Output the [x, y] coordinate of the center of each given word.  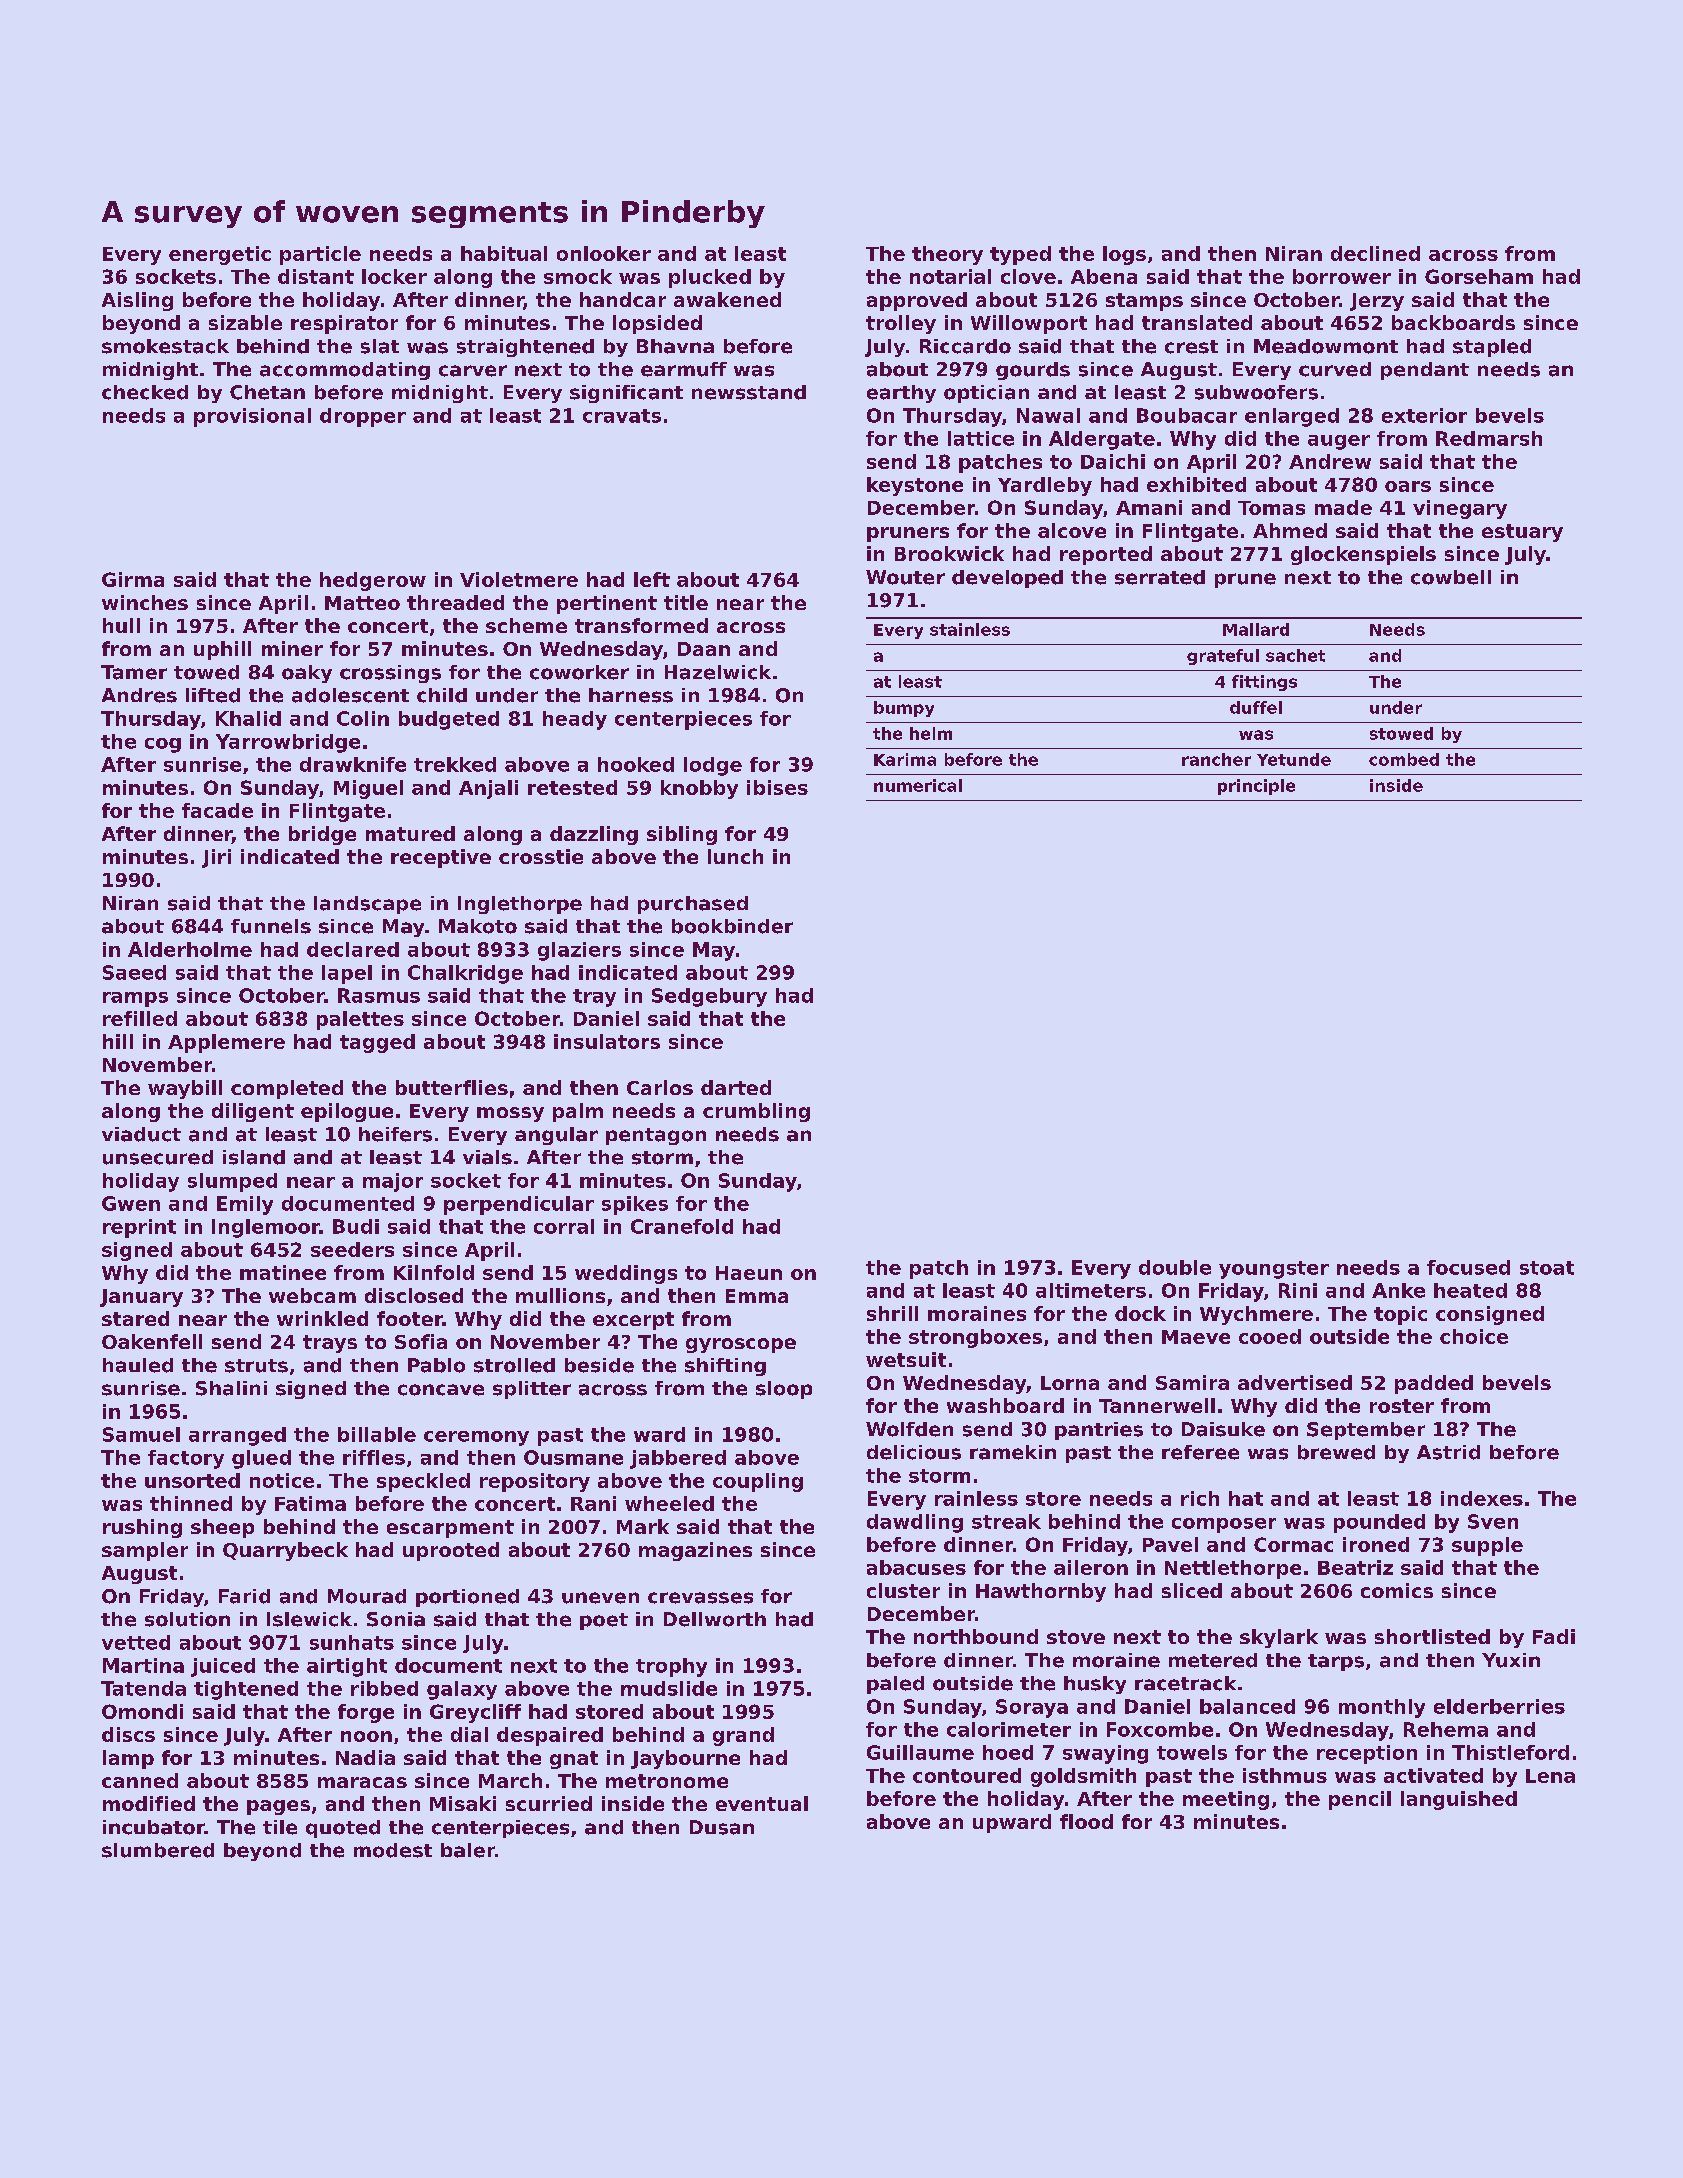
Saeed [134, 972]
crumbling [756, 1112]
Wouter [905, 577]
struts [256, 1366]
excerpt [633, 1321]
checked [145, 392]
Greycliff [475, 1713]
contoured [967, 1775]
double [1175, 1267]
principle [1256, 787]
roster [1402, 1406]
